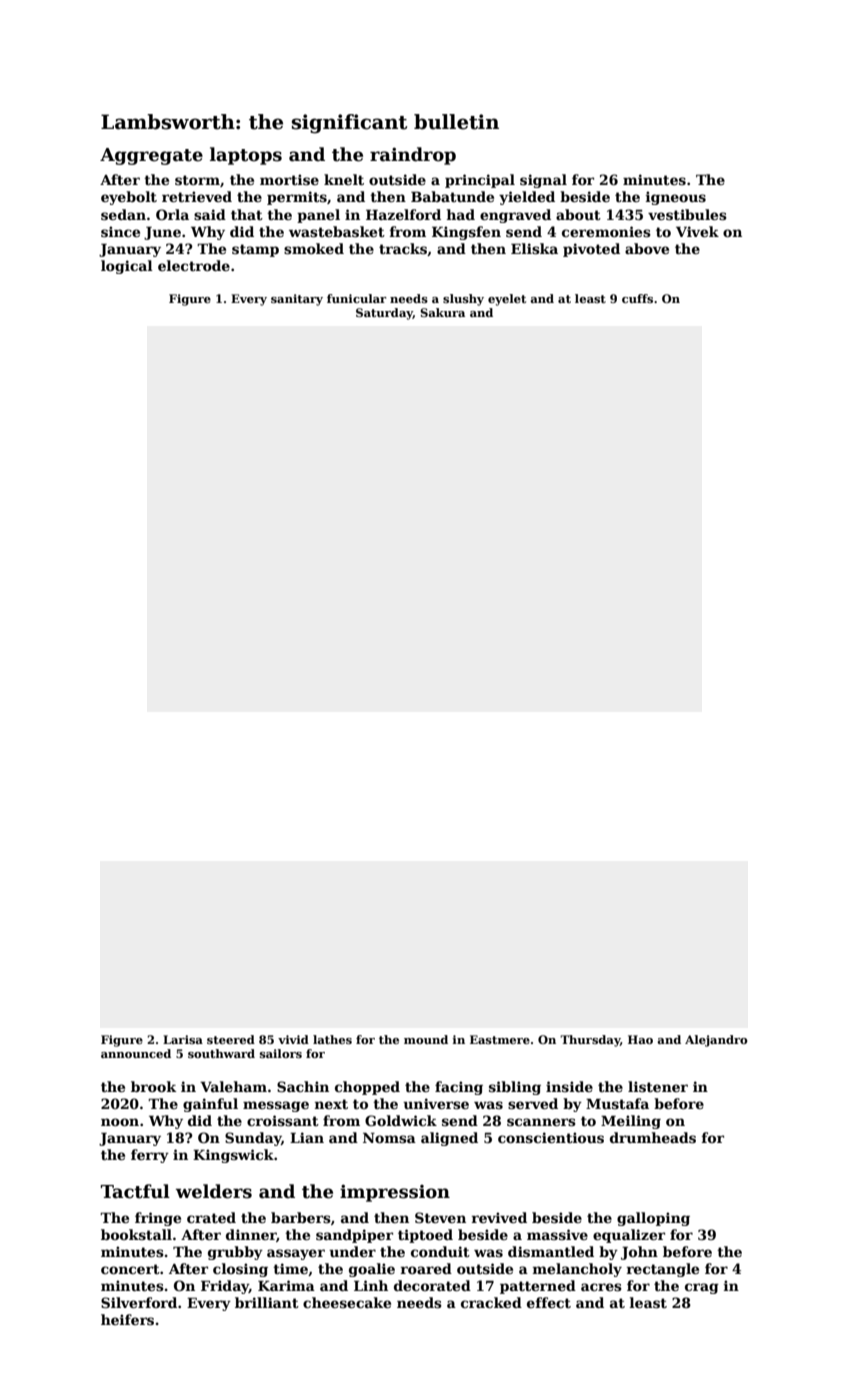  I want to click on cuffs, so click(637, 298).
